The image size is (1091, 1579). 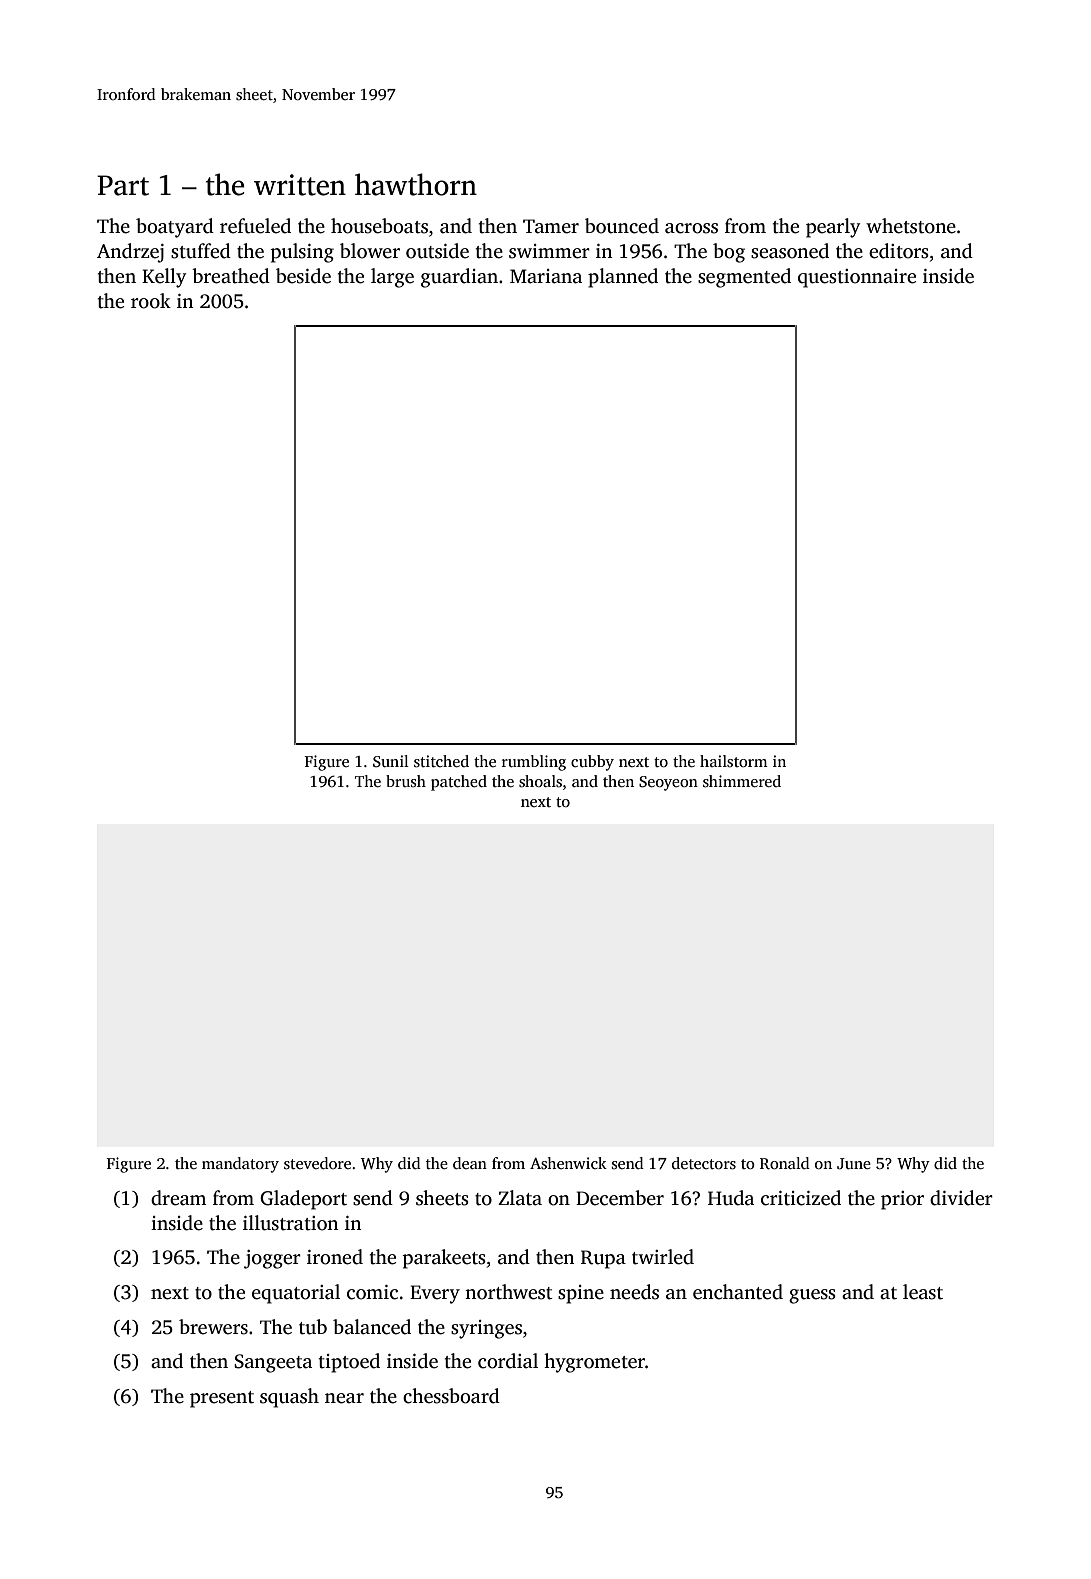 What do you see at coordinates (734, 761) in the screenshot?
I see `hailstorm` at bounding box center [734, 761].
